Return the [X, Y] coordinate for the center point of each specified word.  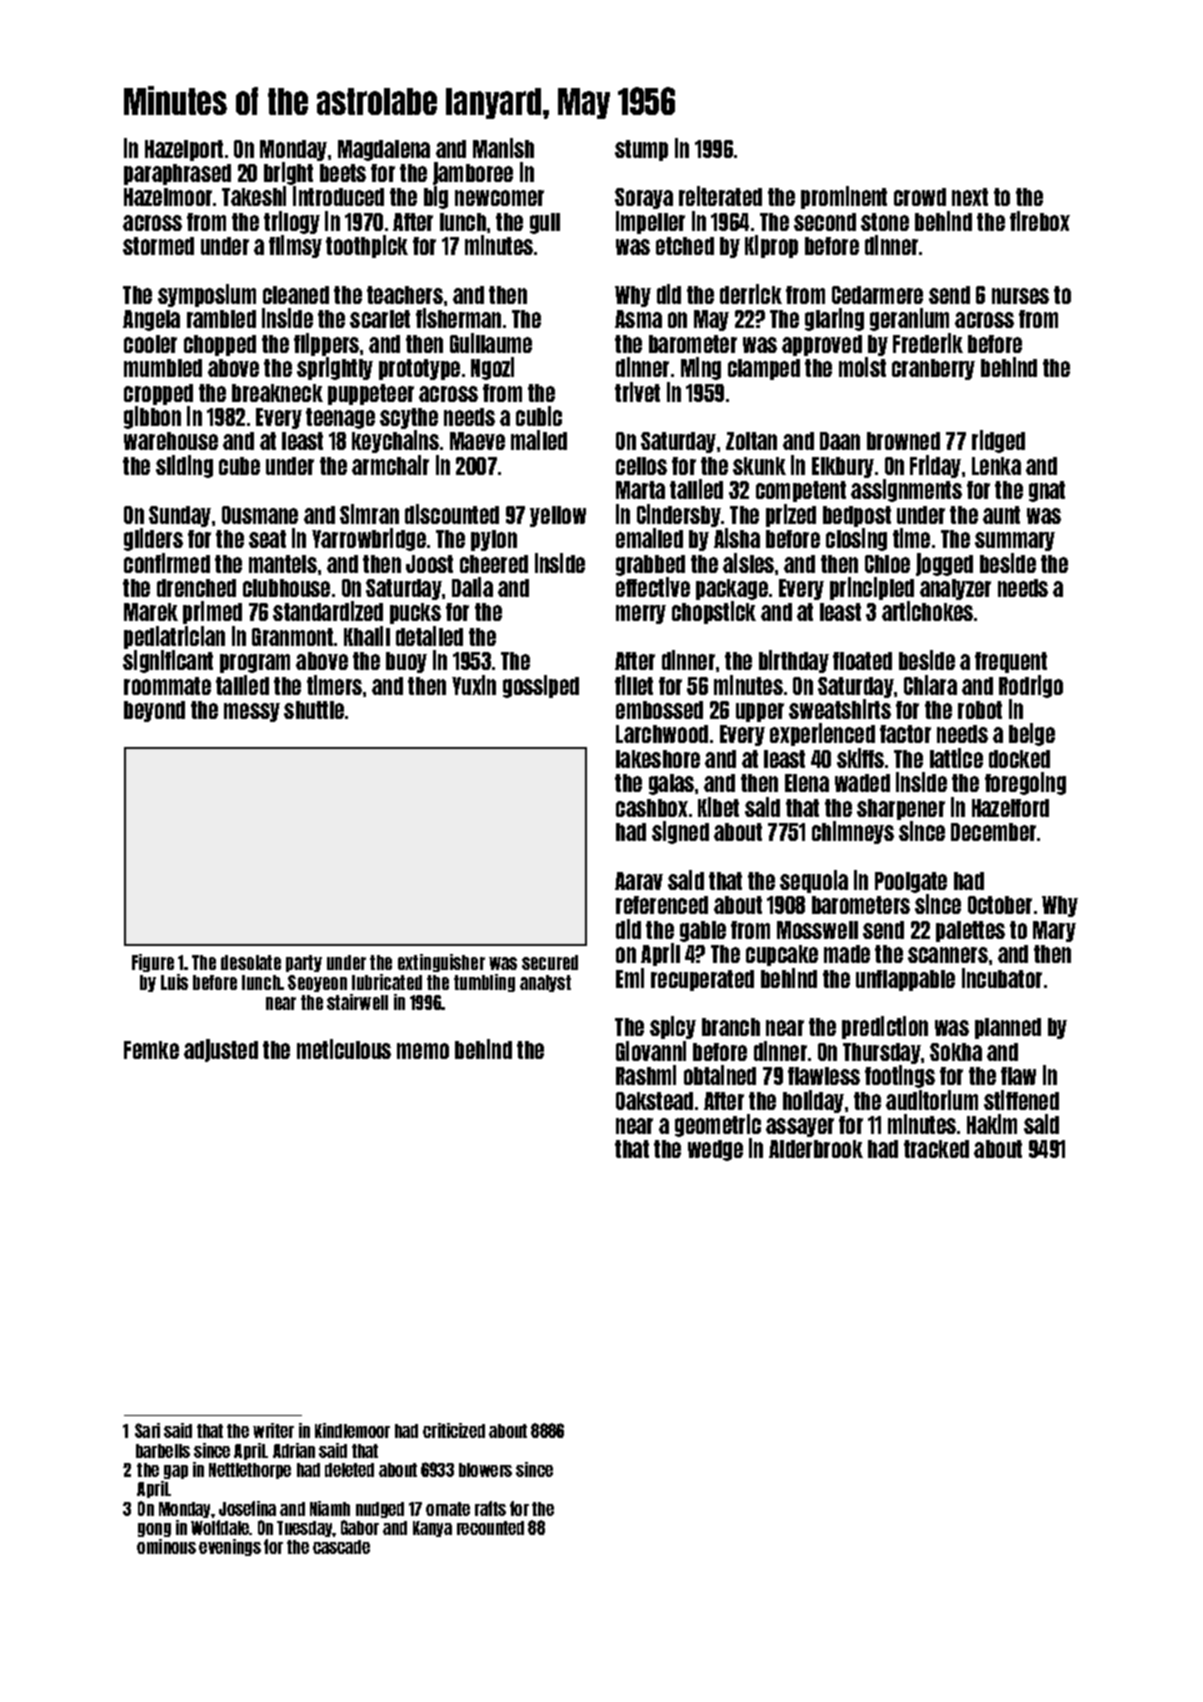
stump [641, 150]
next [970, 197]
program [255, 663]
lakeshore [658, 759]
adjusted [221, 1050]
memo [423, 1051]
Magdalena [384, 150]
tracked [936, 1149]
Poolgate [911, 882]
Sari [147, 1430]
